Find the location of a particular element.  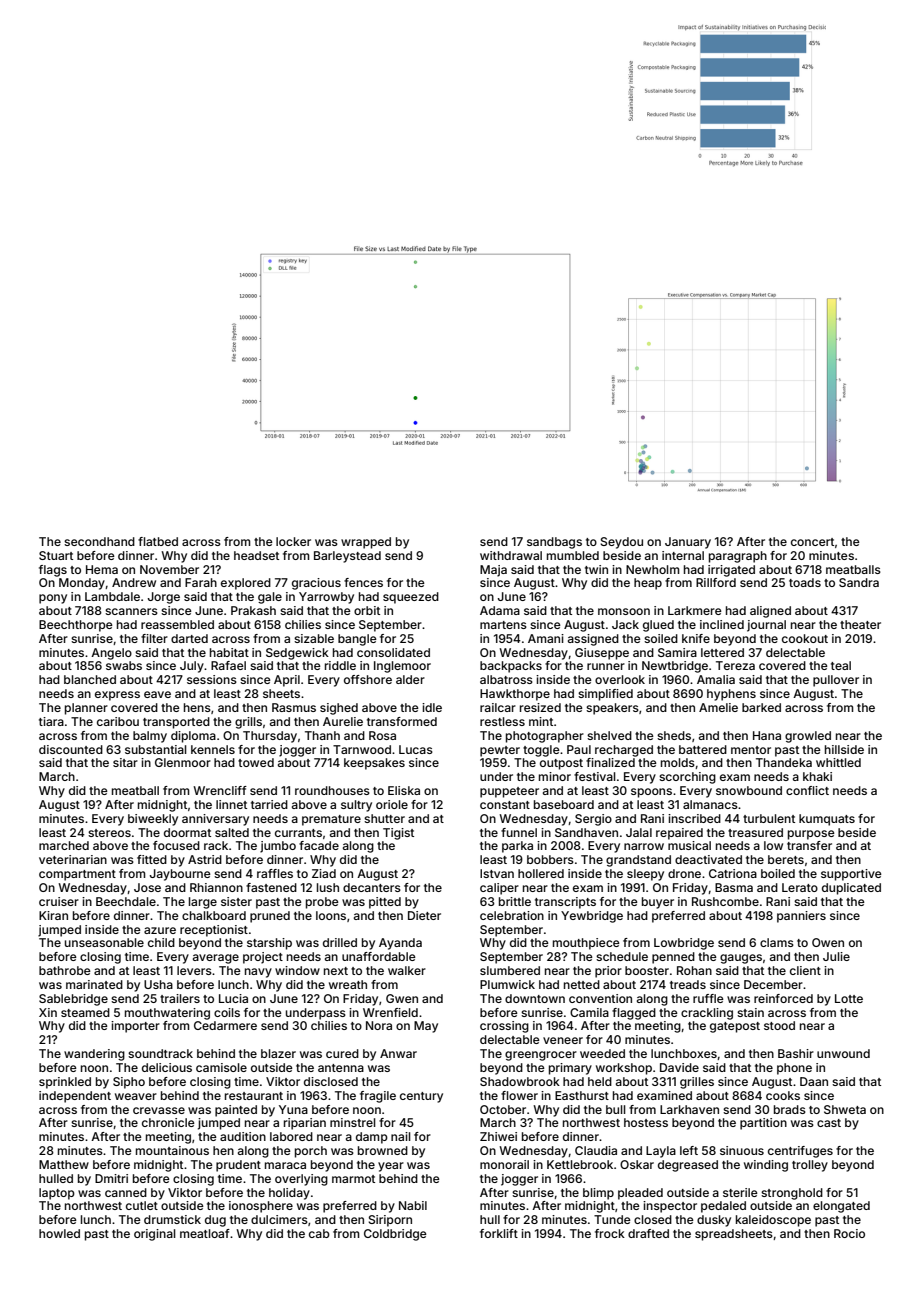

concert is located at coordinates (812, 542).
